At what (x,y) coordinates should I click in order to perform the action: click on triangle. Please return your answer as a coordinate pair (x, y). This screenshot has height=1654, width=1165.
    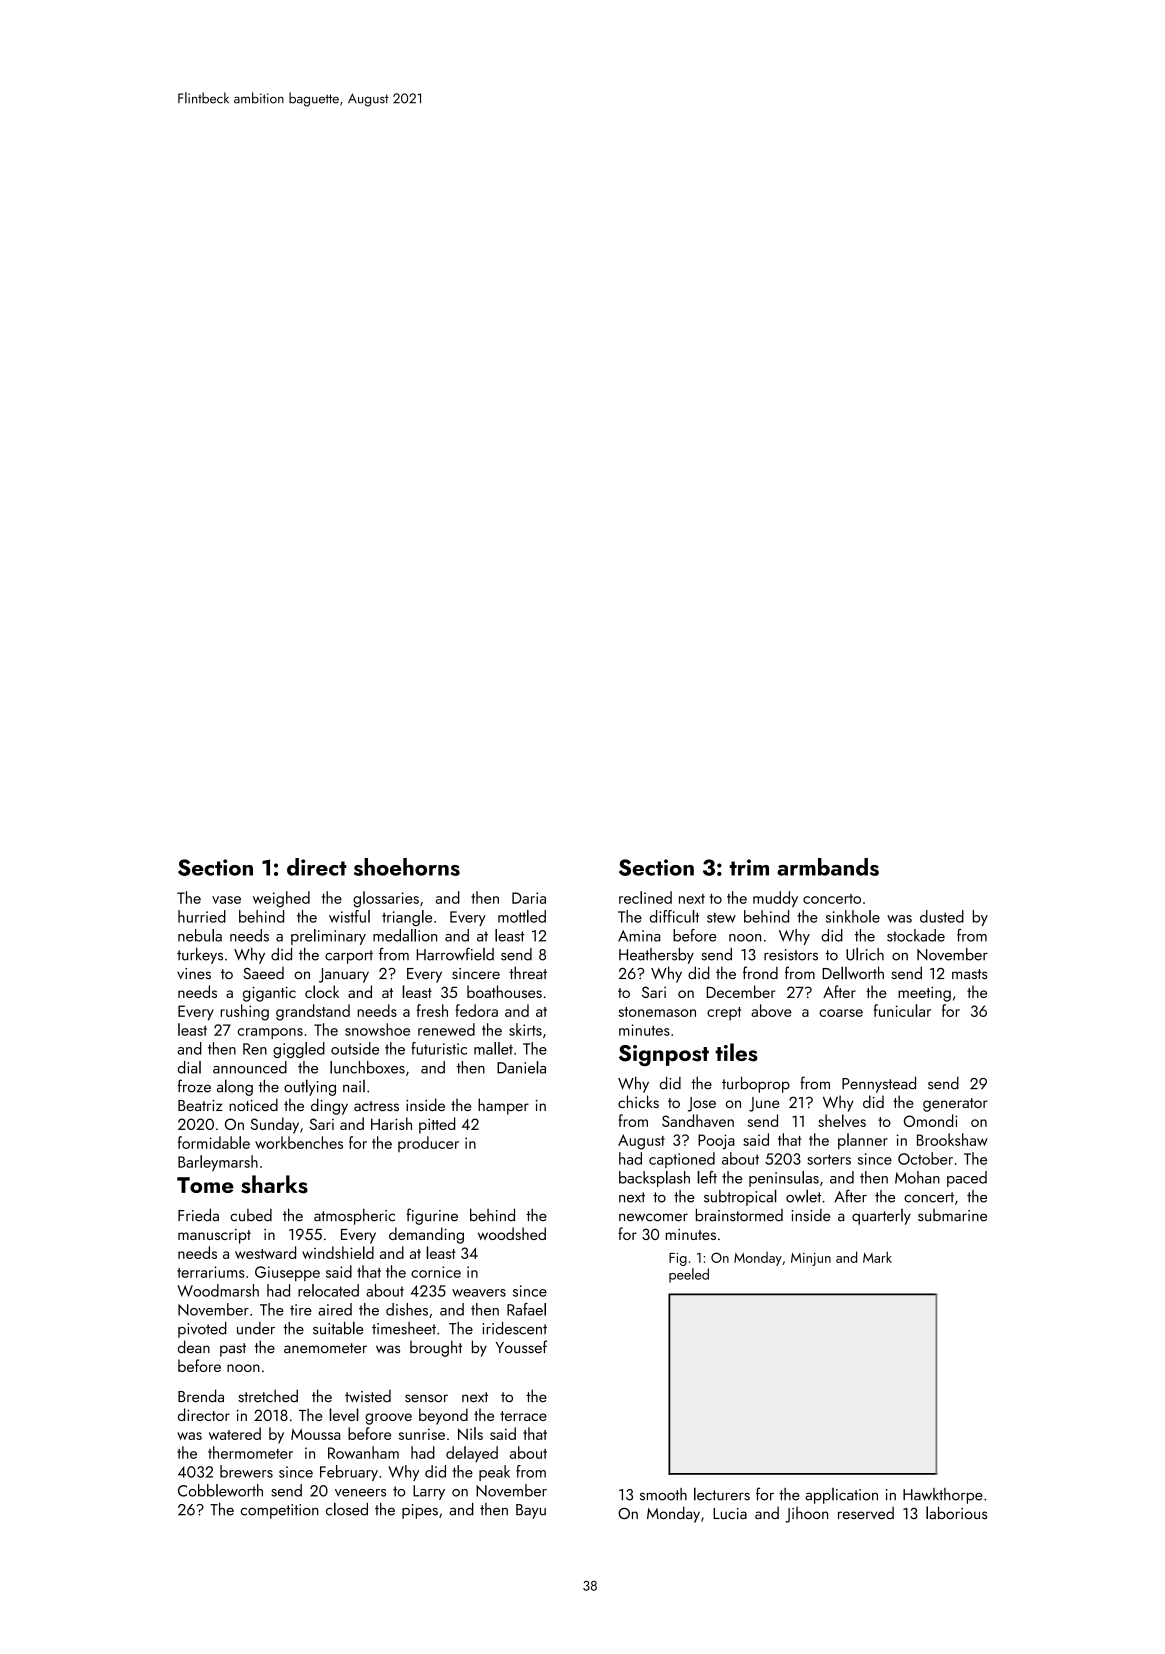
    Looking at the image, I should click on (407, 918).
